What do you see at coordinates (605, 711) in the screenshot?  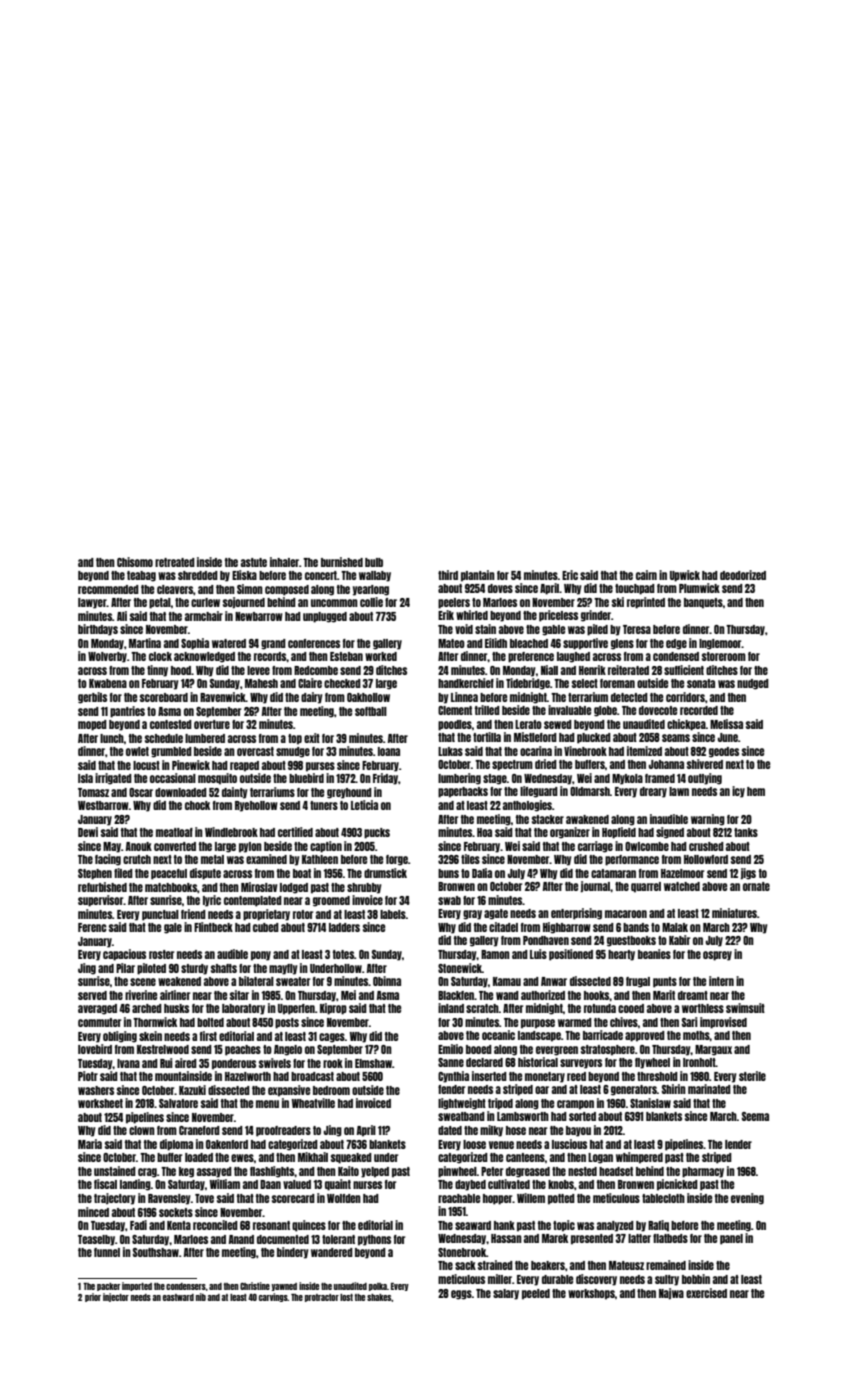 I see `globe` at bounding box center [605, 711].
